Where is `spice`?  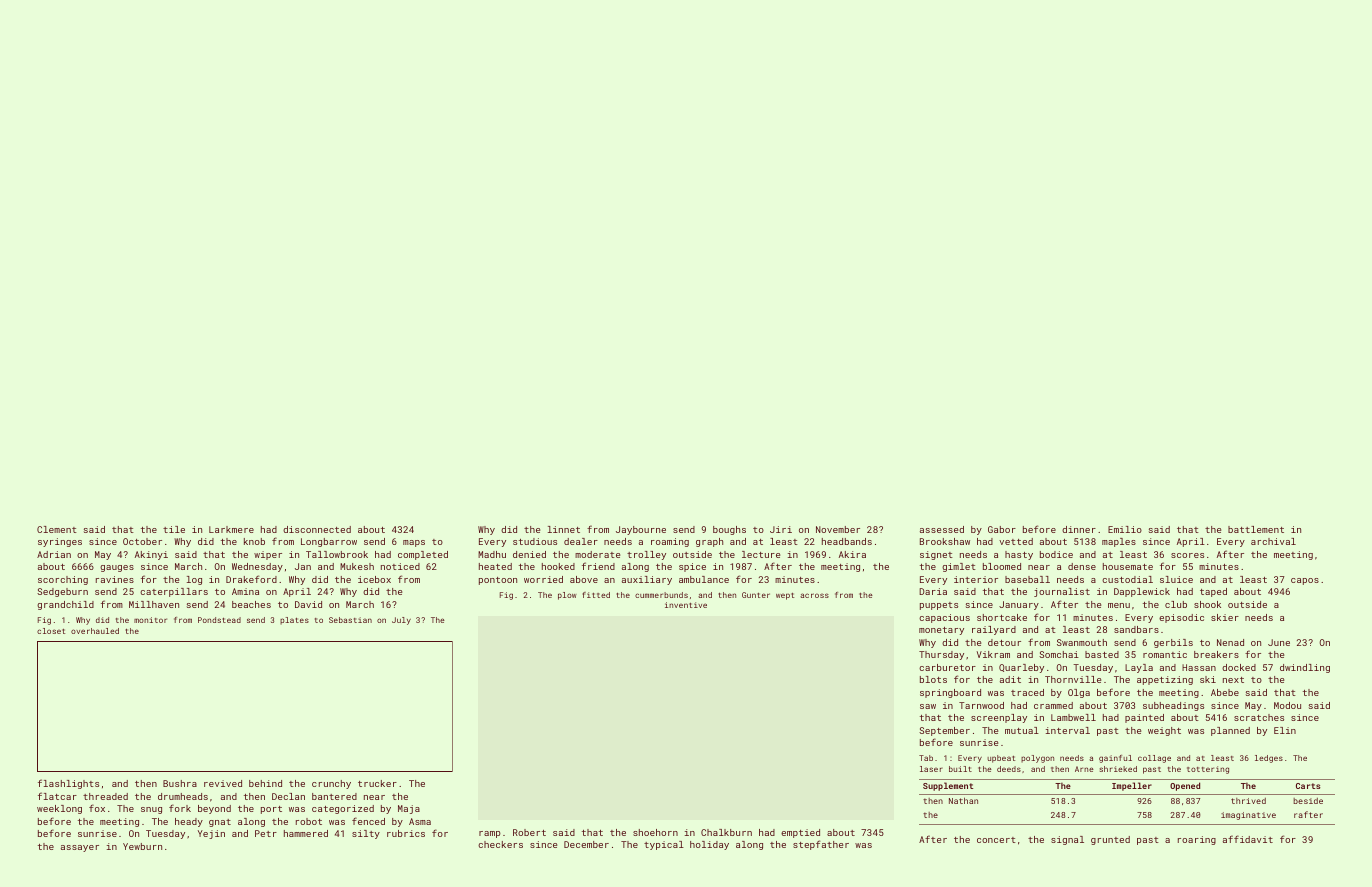
spice is located at coordinates (692, 567).
